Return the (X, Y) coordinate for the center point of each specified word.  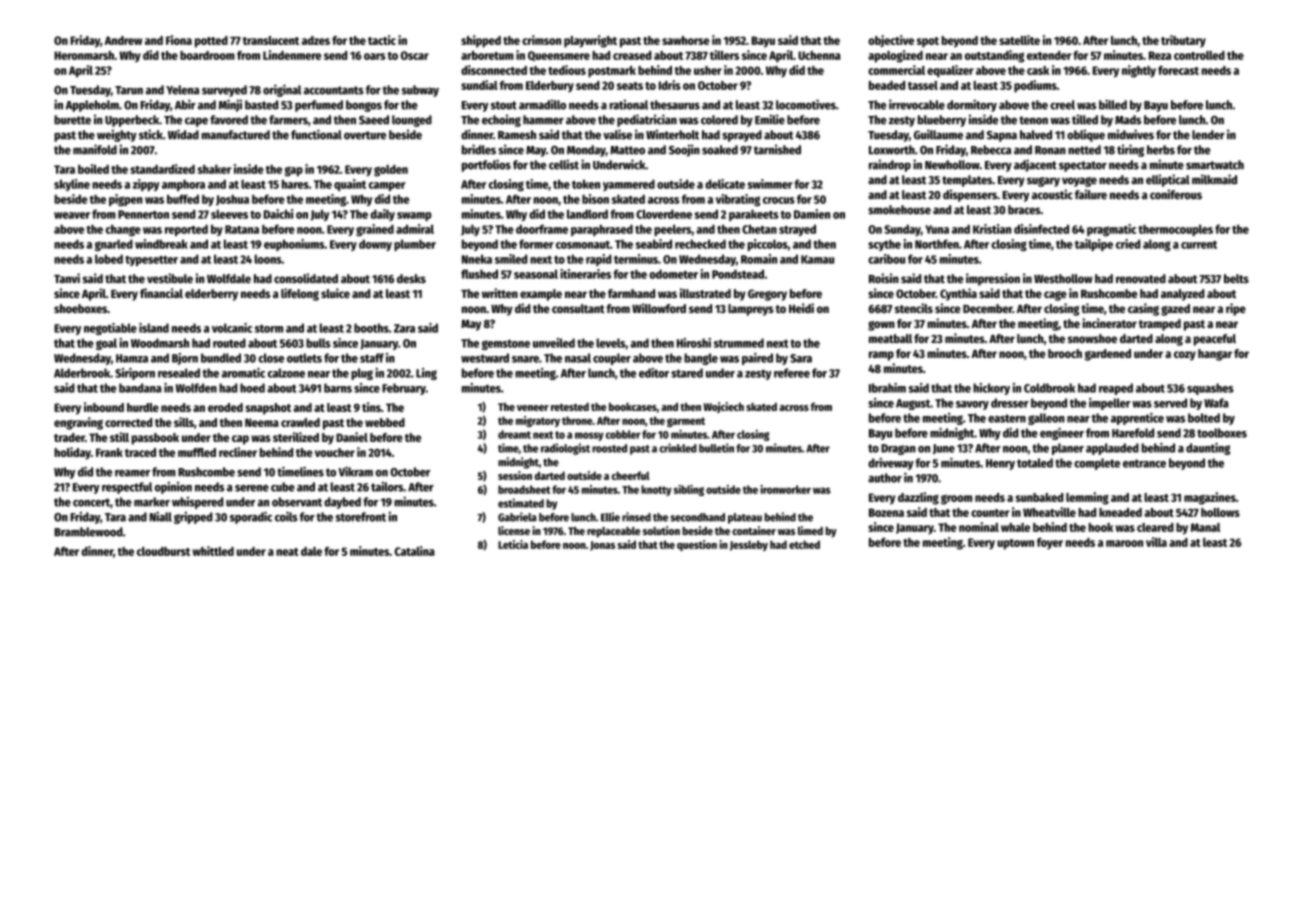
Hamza (132, 358)
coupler (612, 359)
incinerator (1109, 323)
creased (632, 55)
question (697, 545)
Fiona (179, 40)
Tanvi (67, 278)
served (1170, 403)
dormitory (972, 105)
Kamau (817, 259)
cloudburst (163, 551)
